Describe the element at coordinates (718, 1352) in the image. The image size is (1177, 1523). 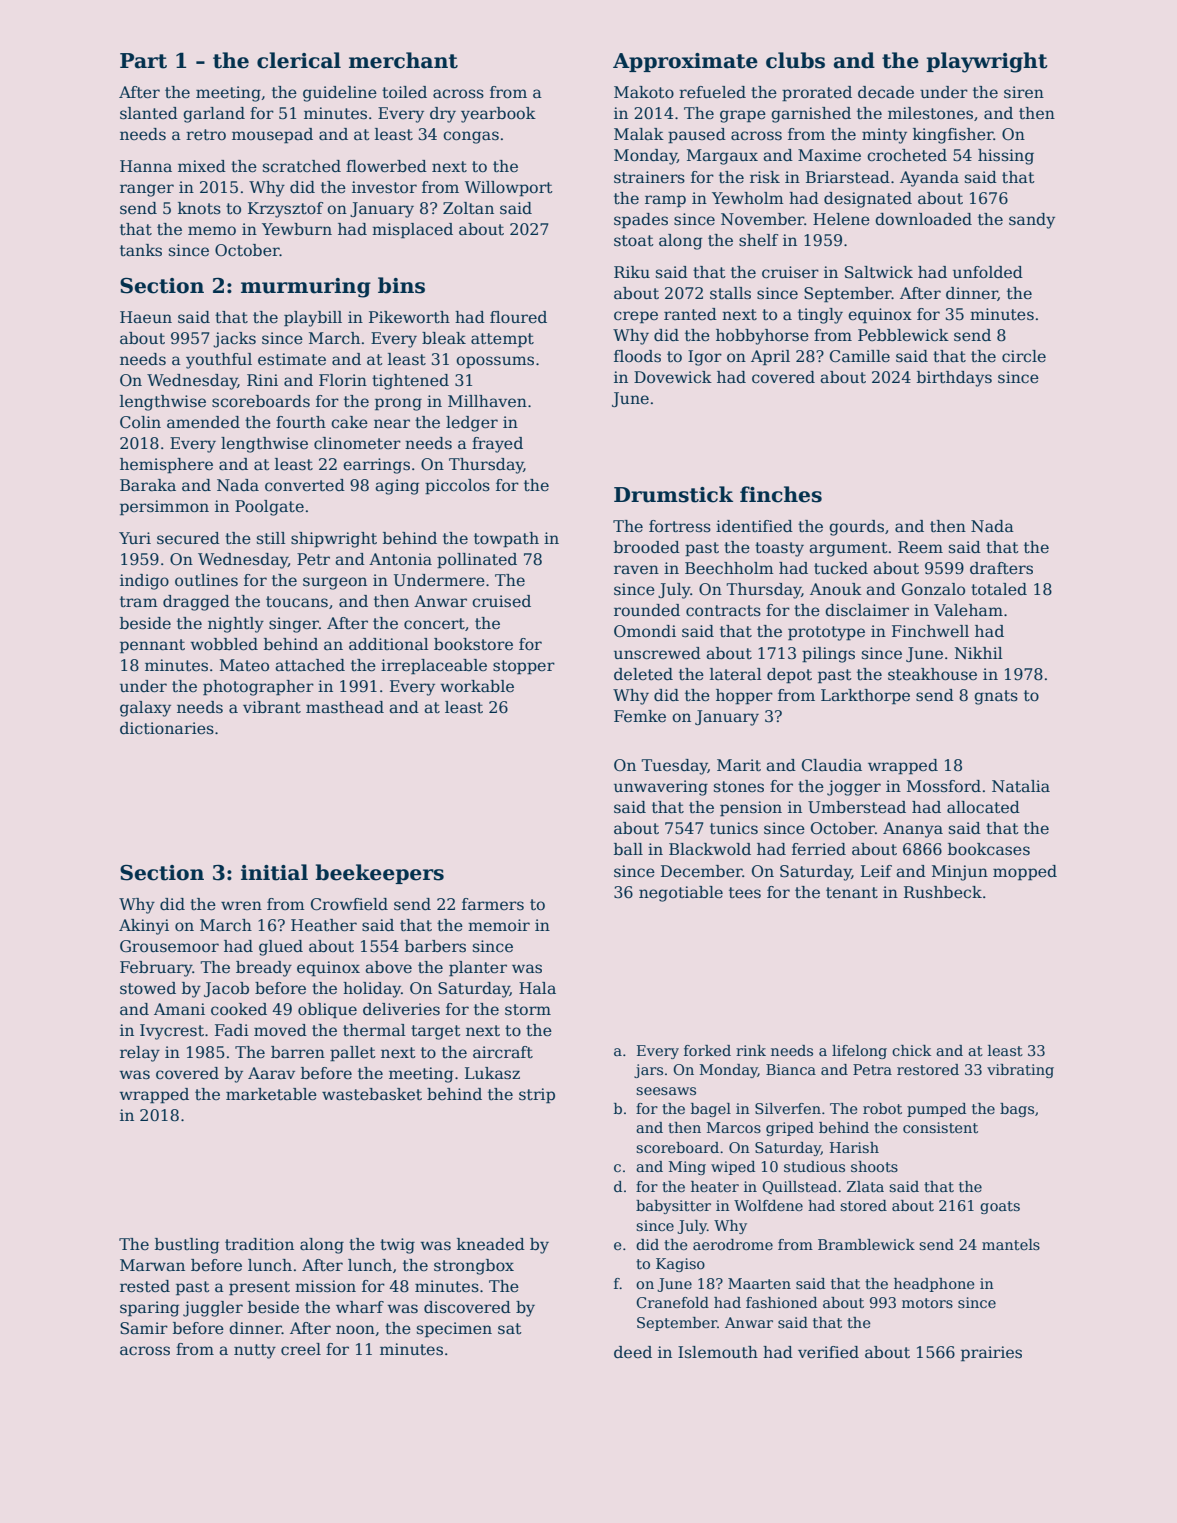
I see `Islemouth` at that location.
